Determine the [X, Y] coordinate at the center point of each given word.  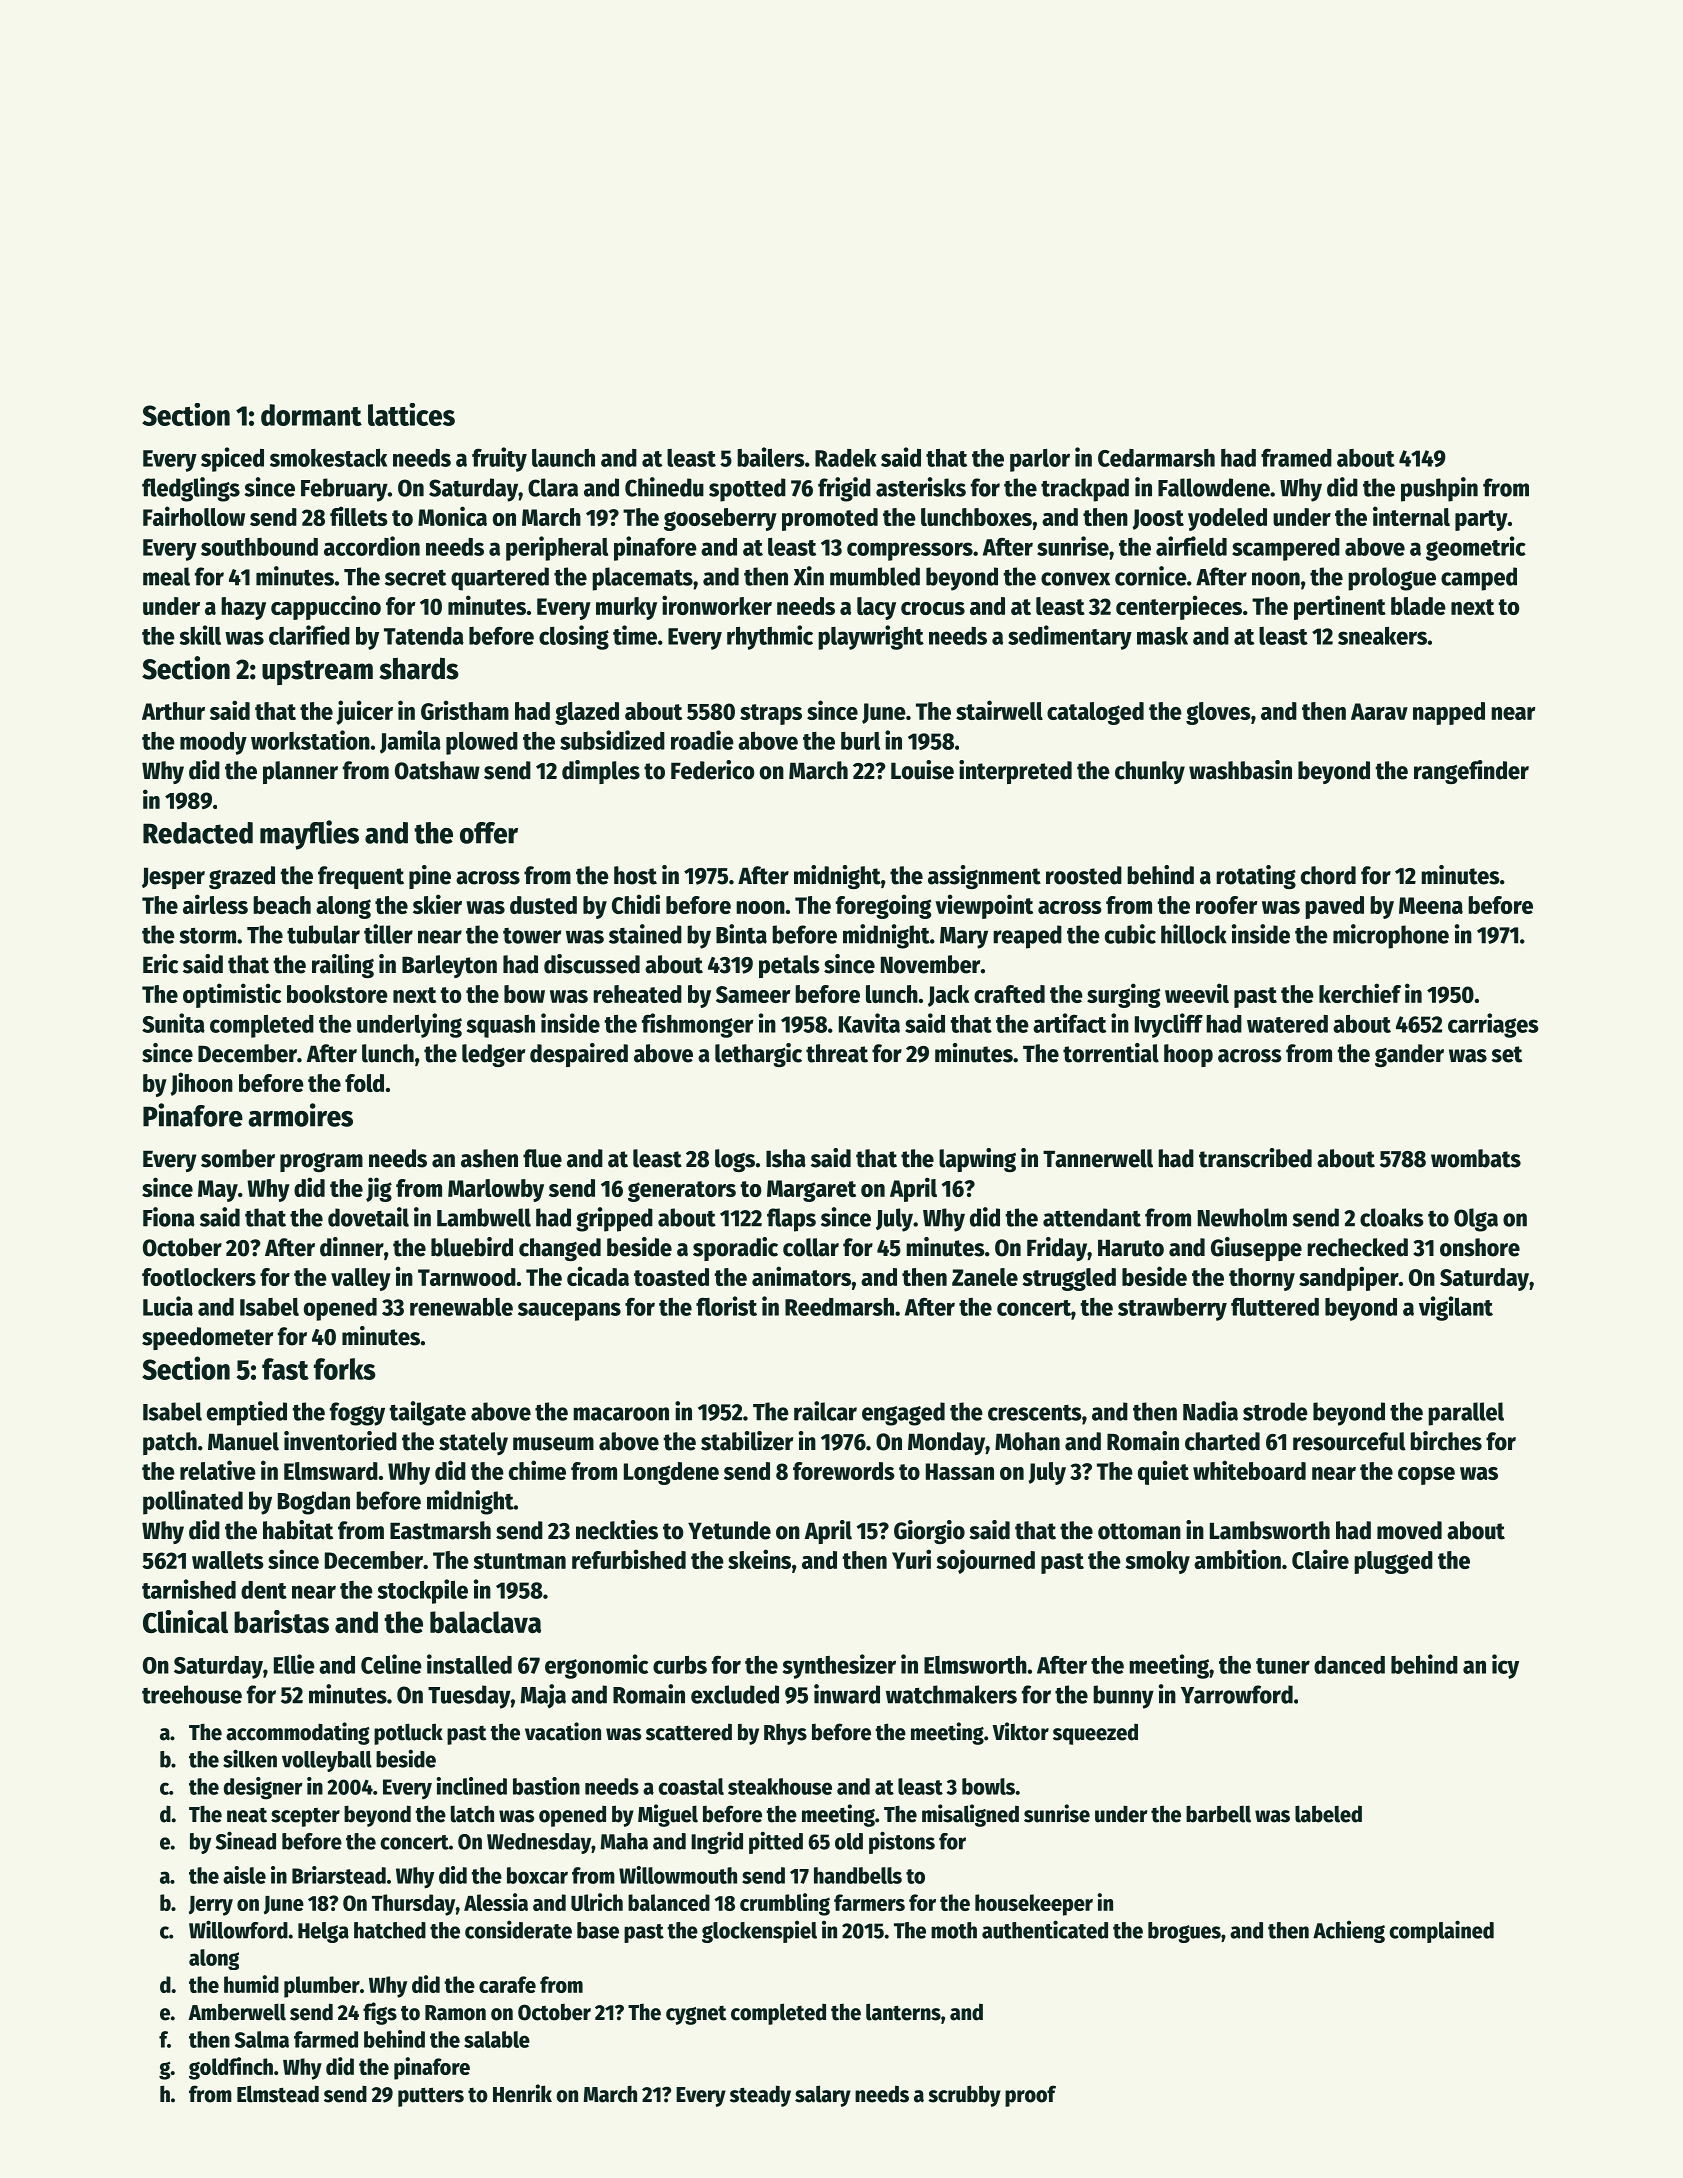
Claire [1320, 1559]
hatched [390, 1930]
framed [1296, 457]
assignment [984, 877]
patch [170, 1443]
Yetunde [729, 1530]
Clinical [185, 1621]
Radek [846, 458]
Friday [1057, 1249]
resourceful [1349, 1441]
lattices [411, 414]
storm [207, 935]
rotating [1256, 877]
